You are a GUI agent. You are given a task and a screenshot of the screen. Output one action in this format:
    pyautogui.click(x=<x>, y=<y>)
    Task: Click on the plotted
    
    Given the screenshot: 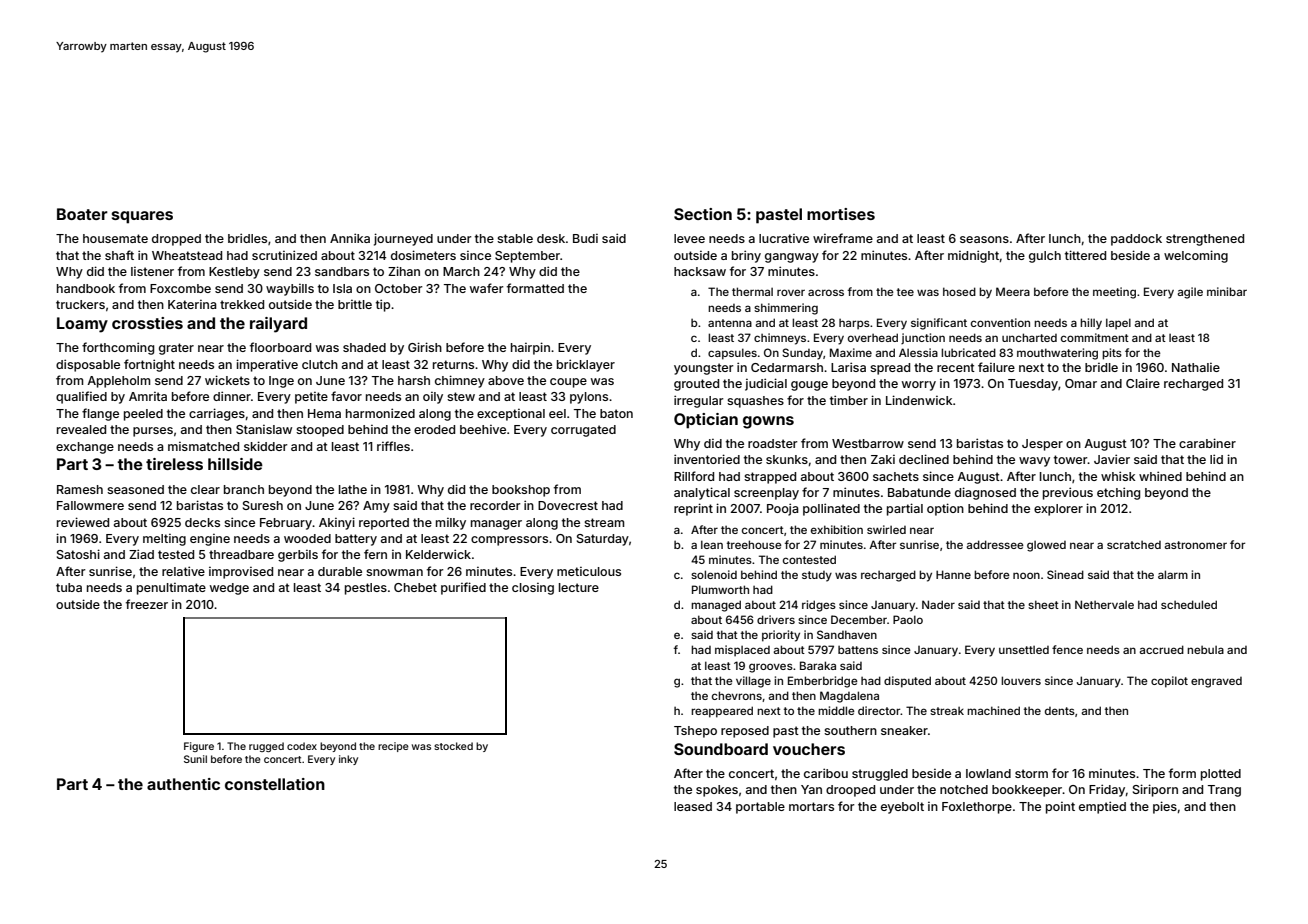 What is the action you would take?
    pyautogui.click(x=1221, y=775)
